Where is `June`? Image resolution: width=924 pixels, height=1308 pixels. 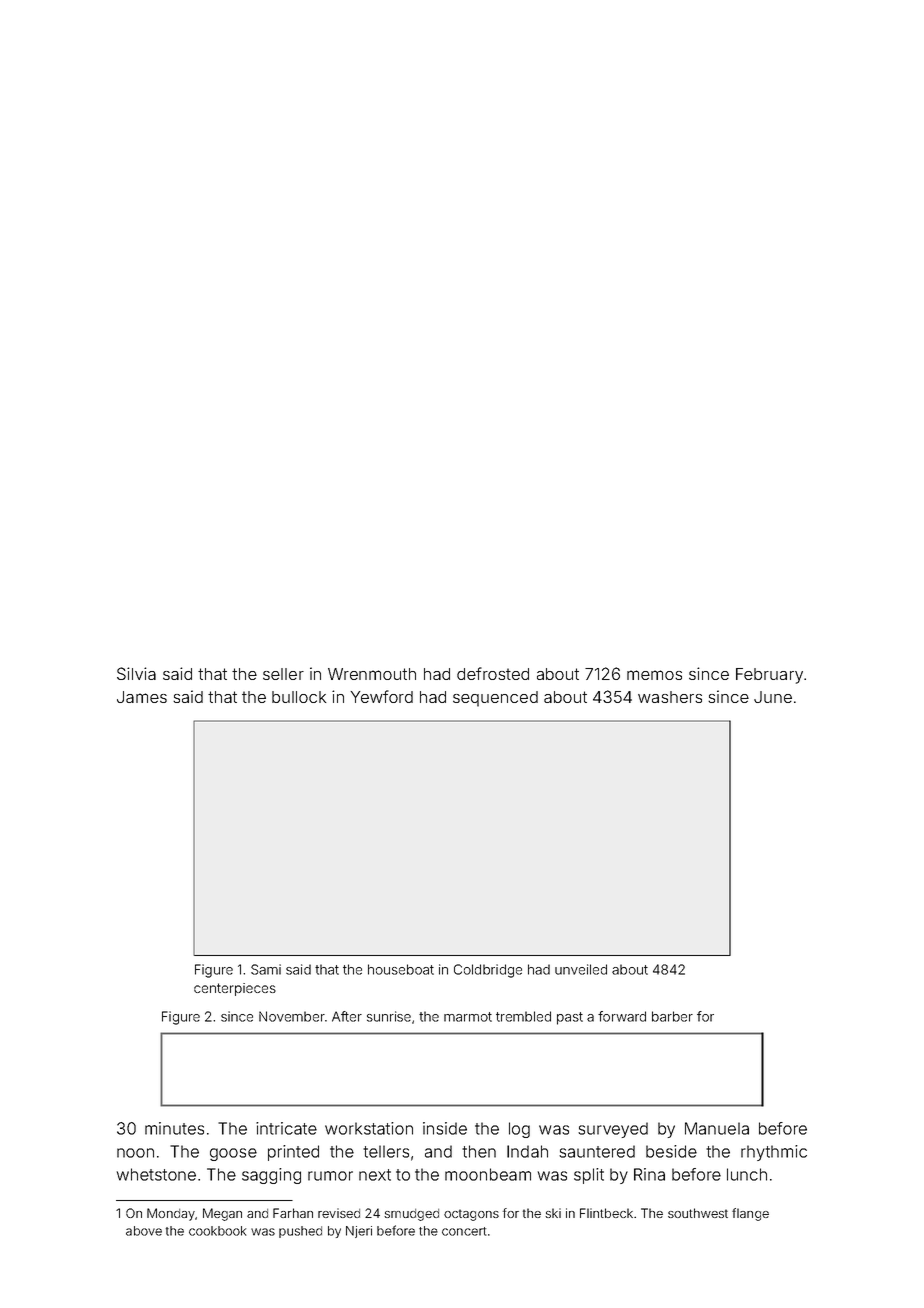 June is located at coordinates (773, 697).
